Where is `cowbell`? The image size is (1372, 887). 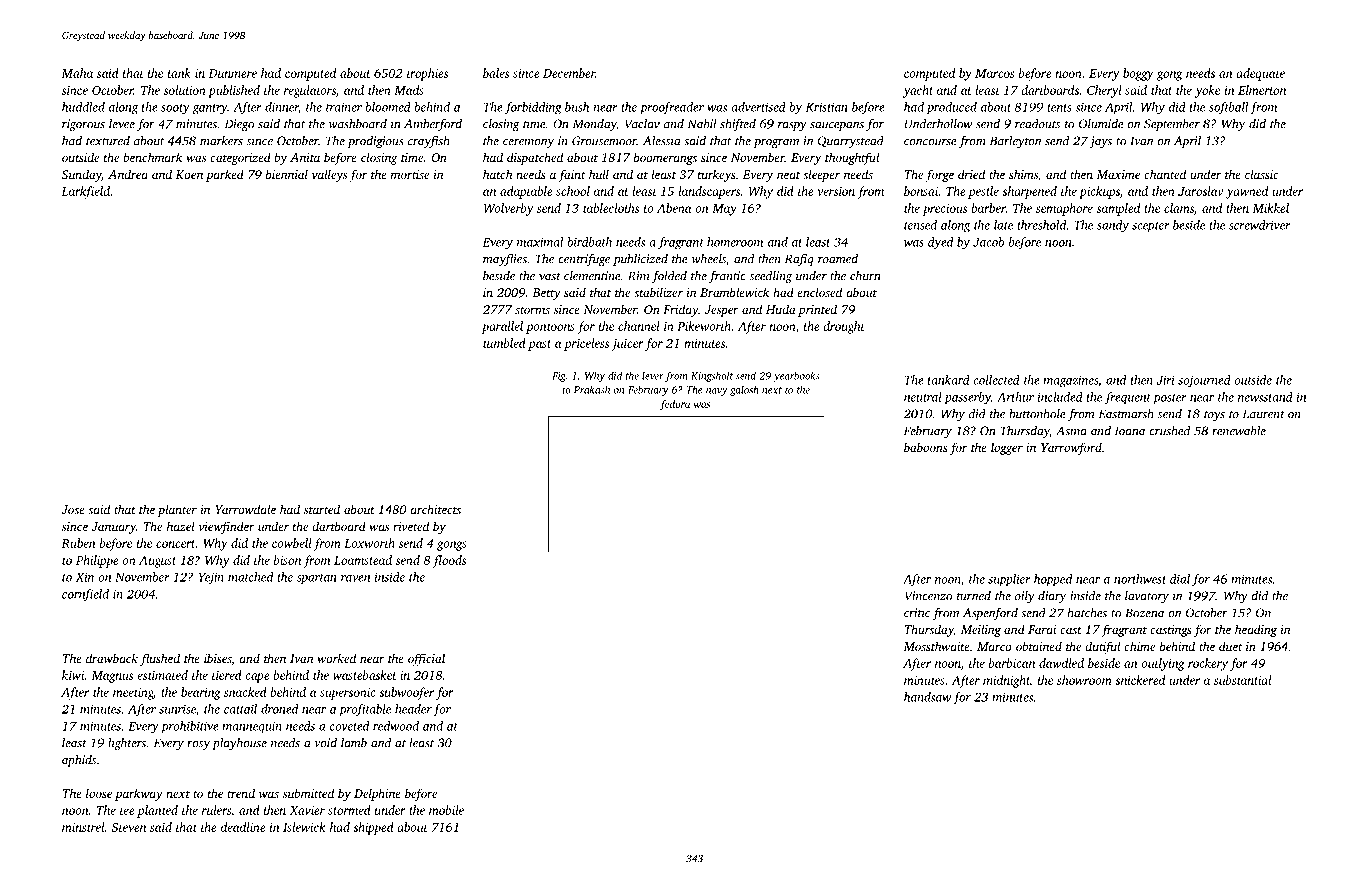
cowbell is located at coordinates (292, 543).
